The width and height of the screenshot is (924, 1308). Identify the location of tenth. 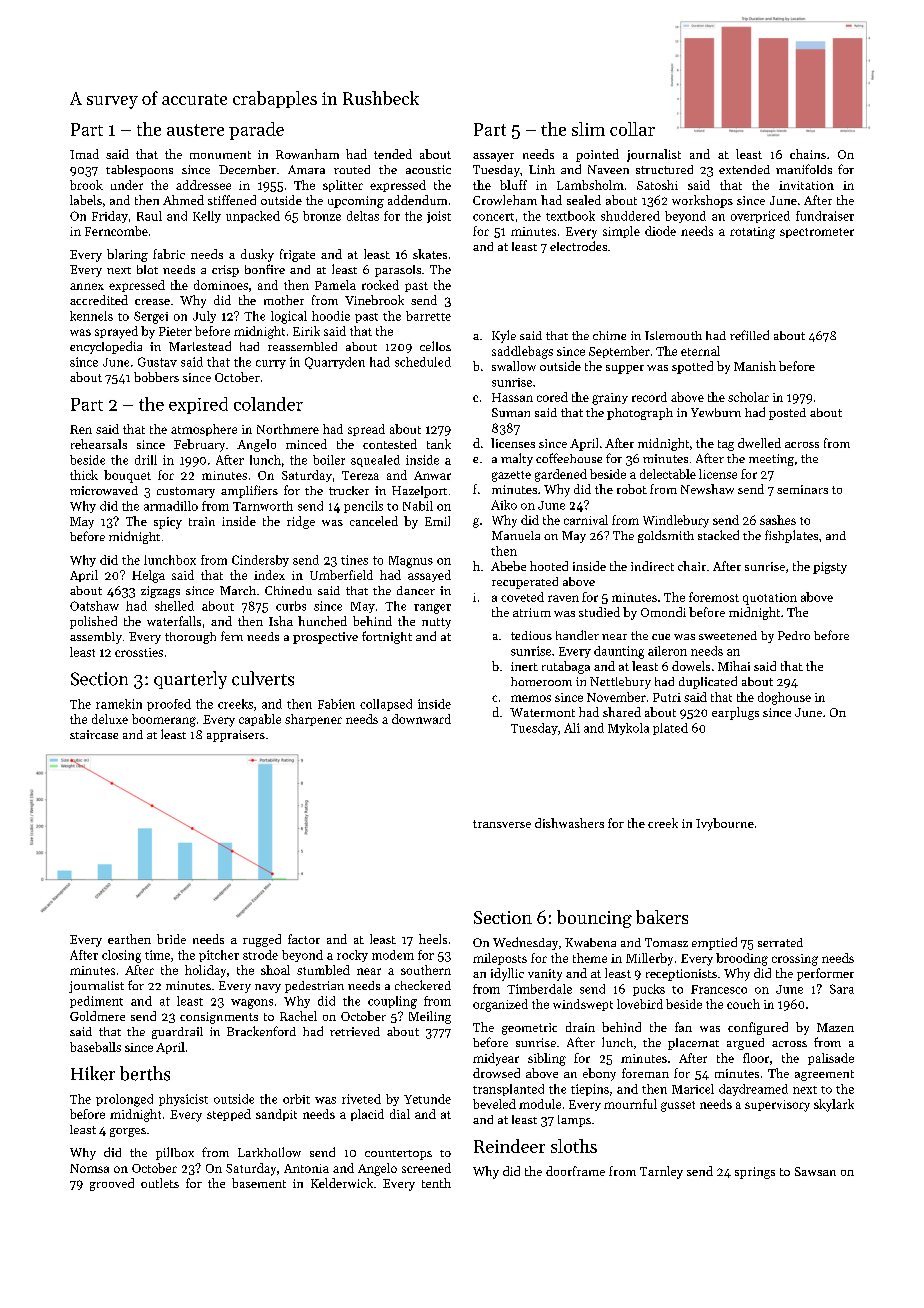
(436, 1183).
